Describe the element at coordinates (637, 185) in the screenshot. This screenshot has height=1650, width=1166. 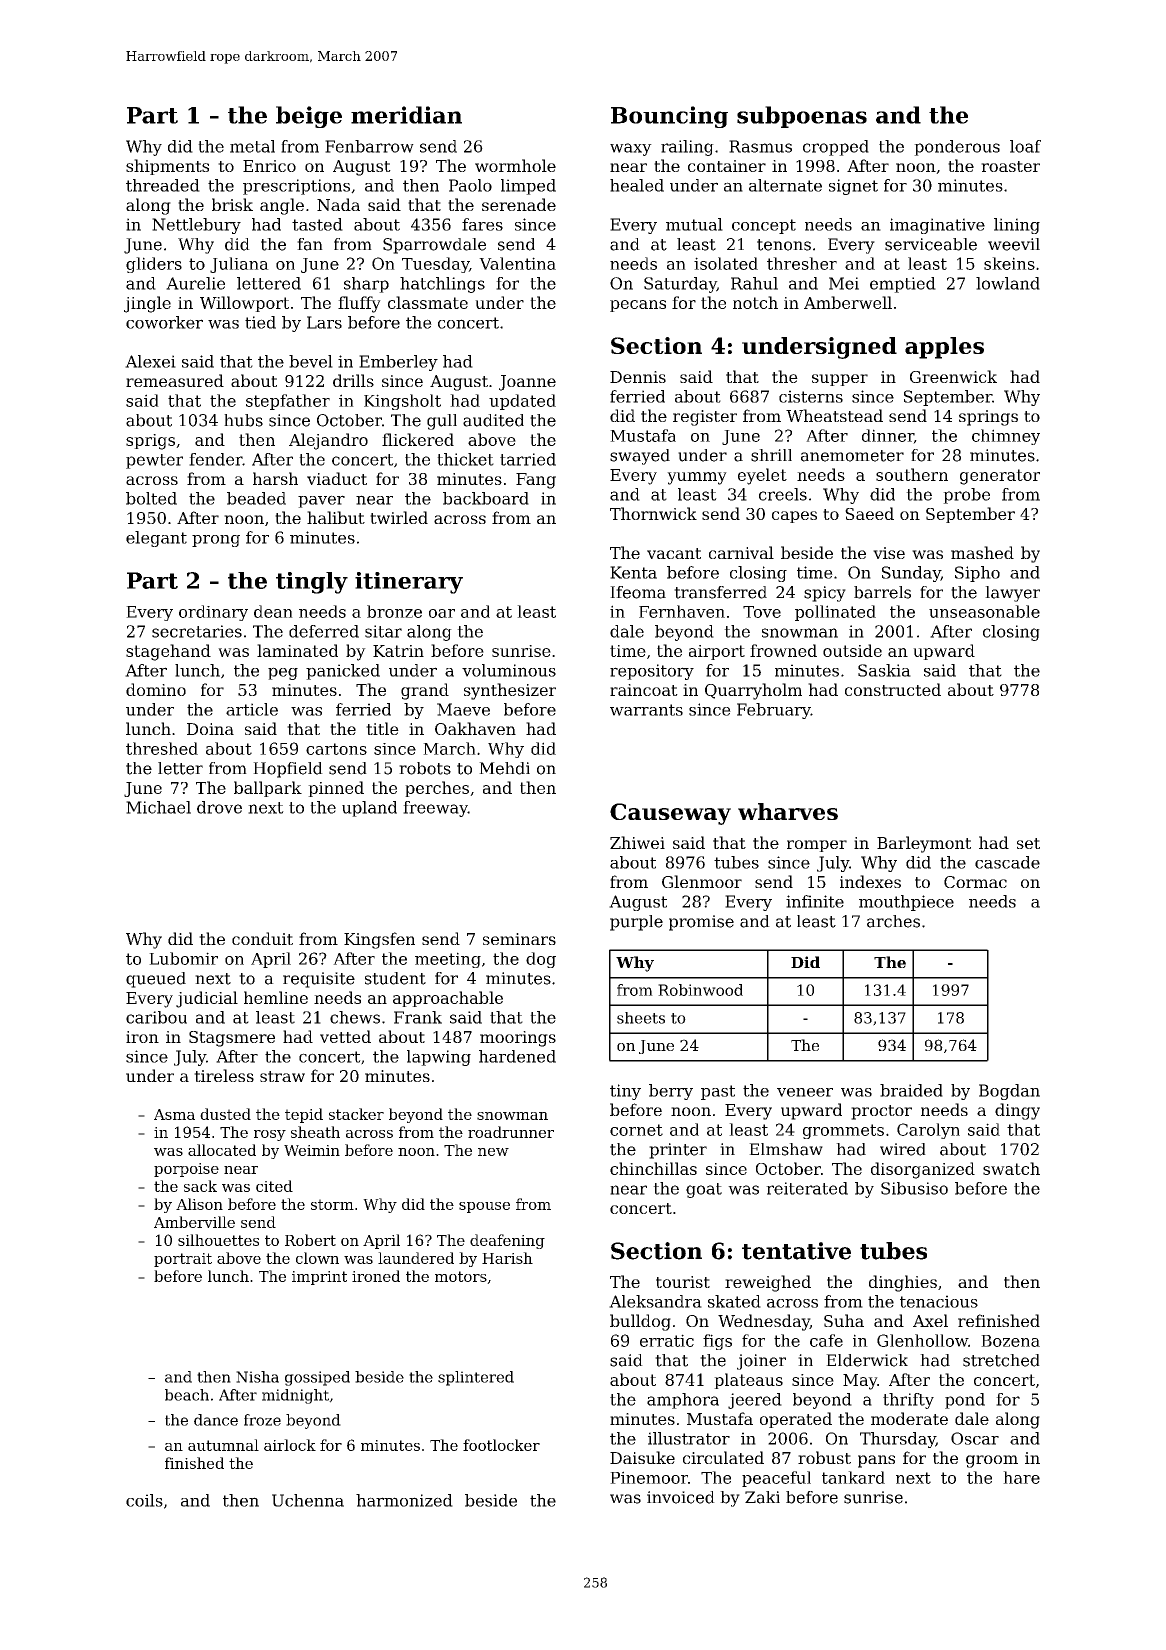
I see `healed` at that location.
